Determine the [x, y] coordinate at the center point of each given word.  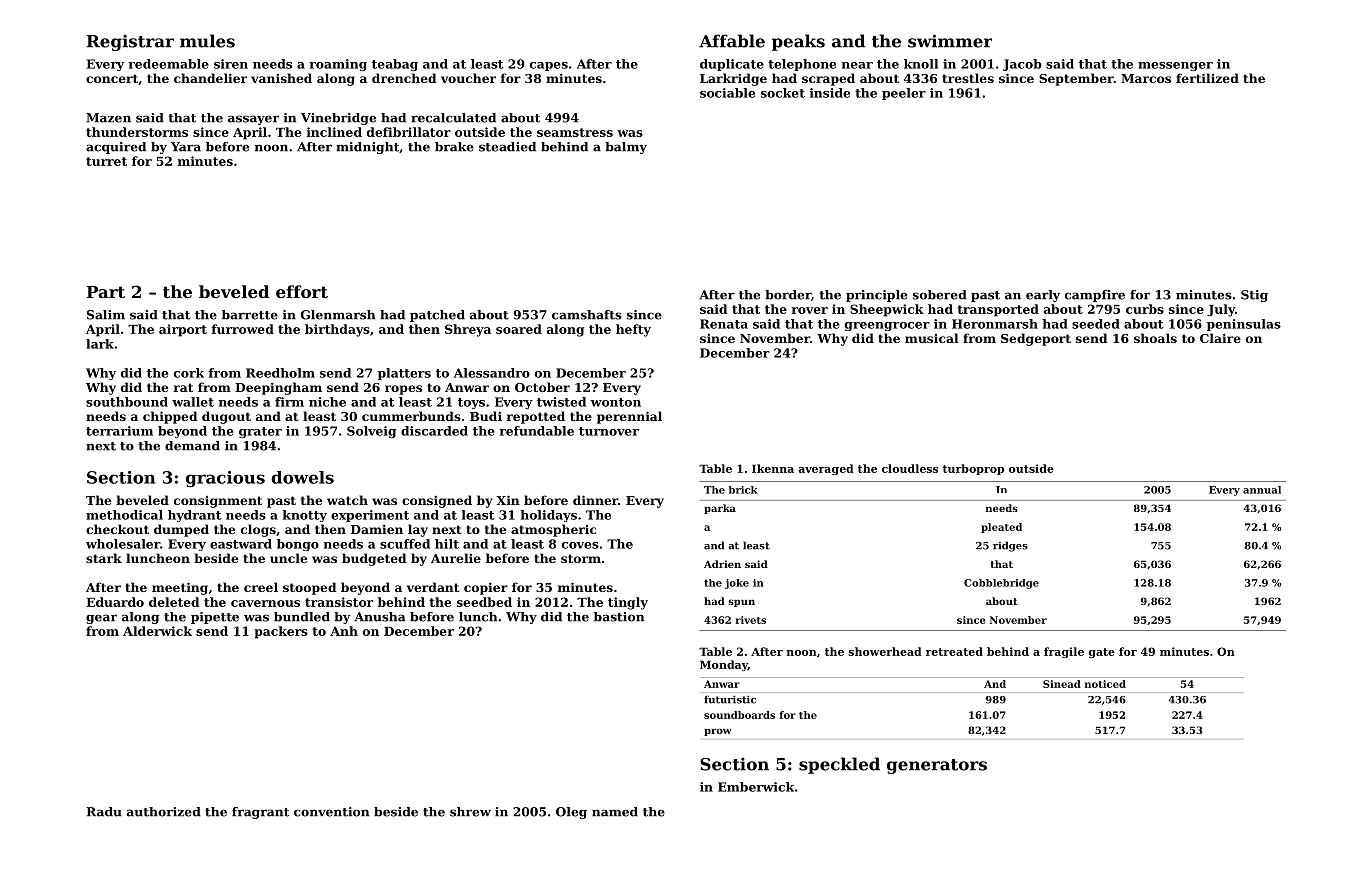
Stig [1254, 296]
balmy [626, 148]
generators [937, 766]
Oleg [571, 813]
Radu [104, 812]
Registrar [130, 42]
